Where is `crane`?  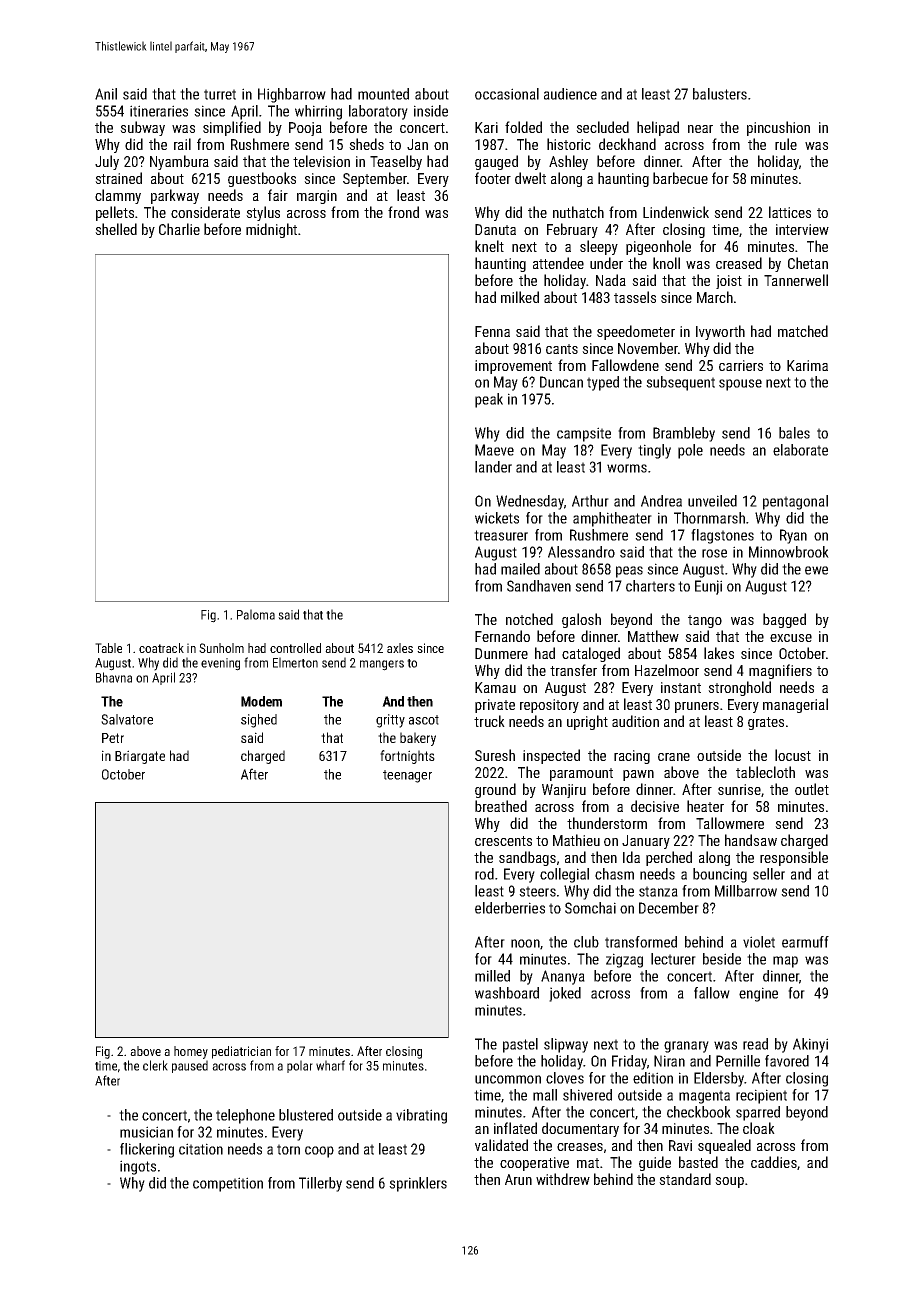
crane is located at coordinates (674, 757).
